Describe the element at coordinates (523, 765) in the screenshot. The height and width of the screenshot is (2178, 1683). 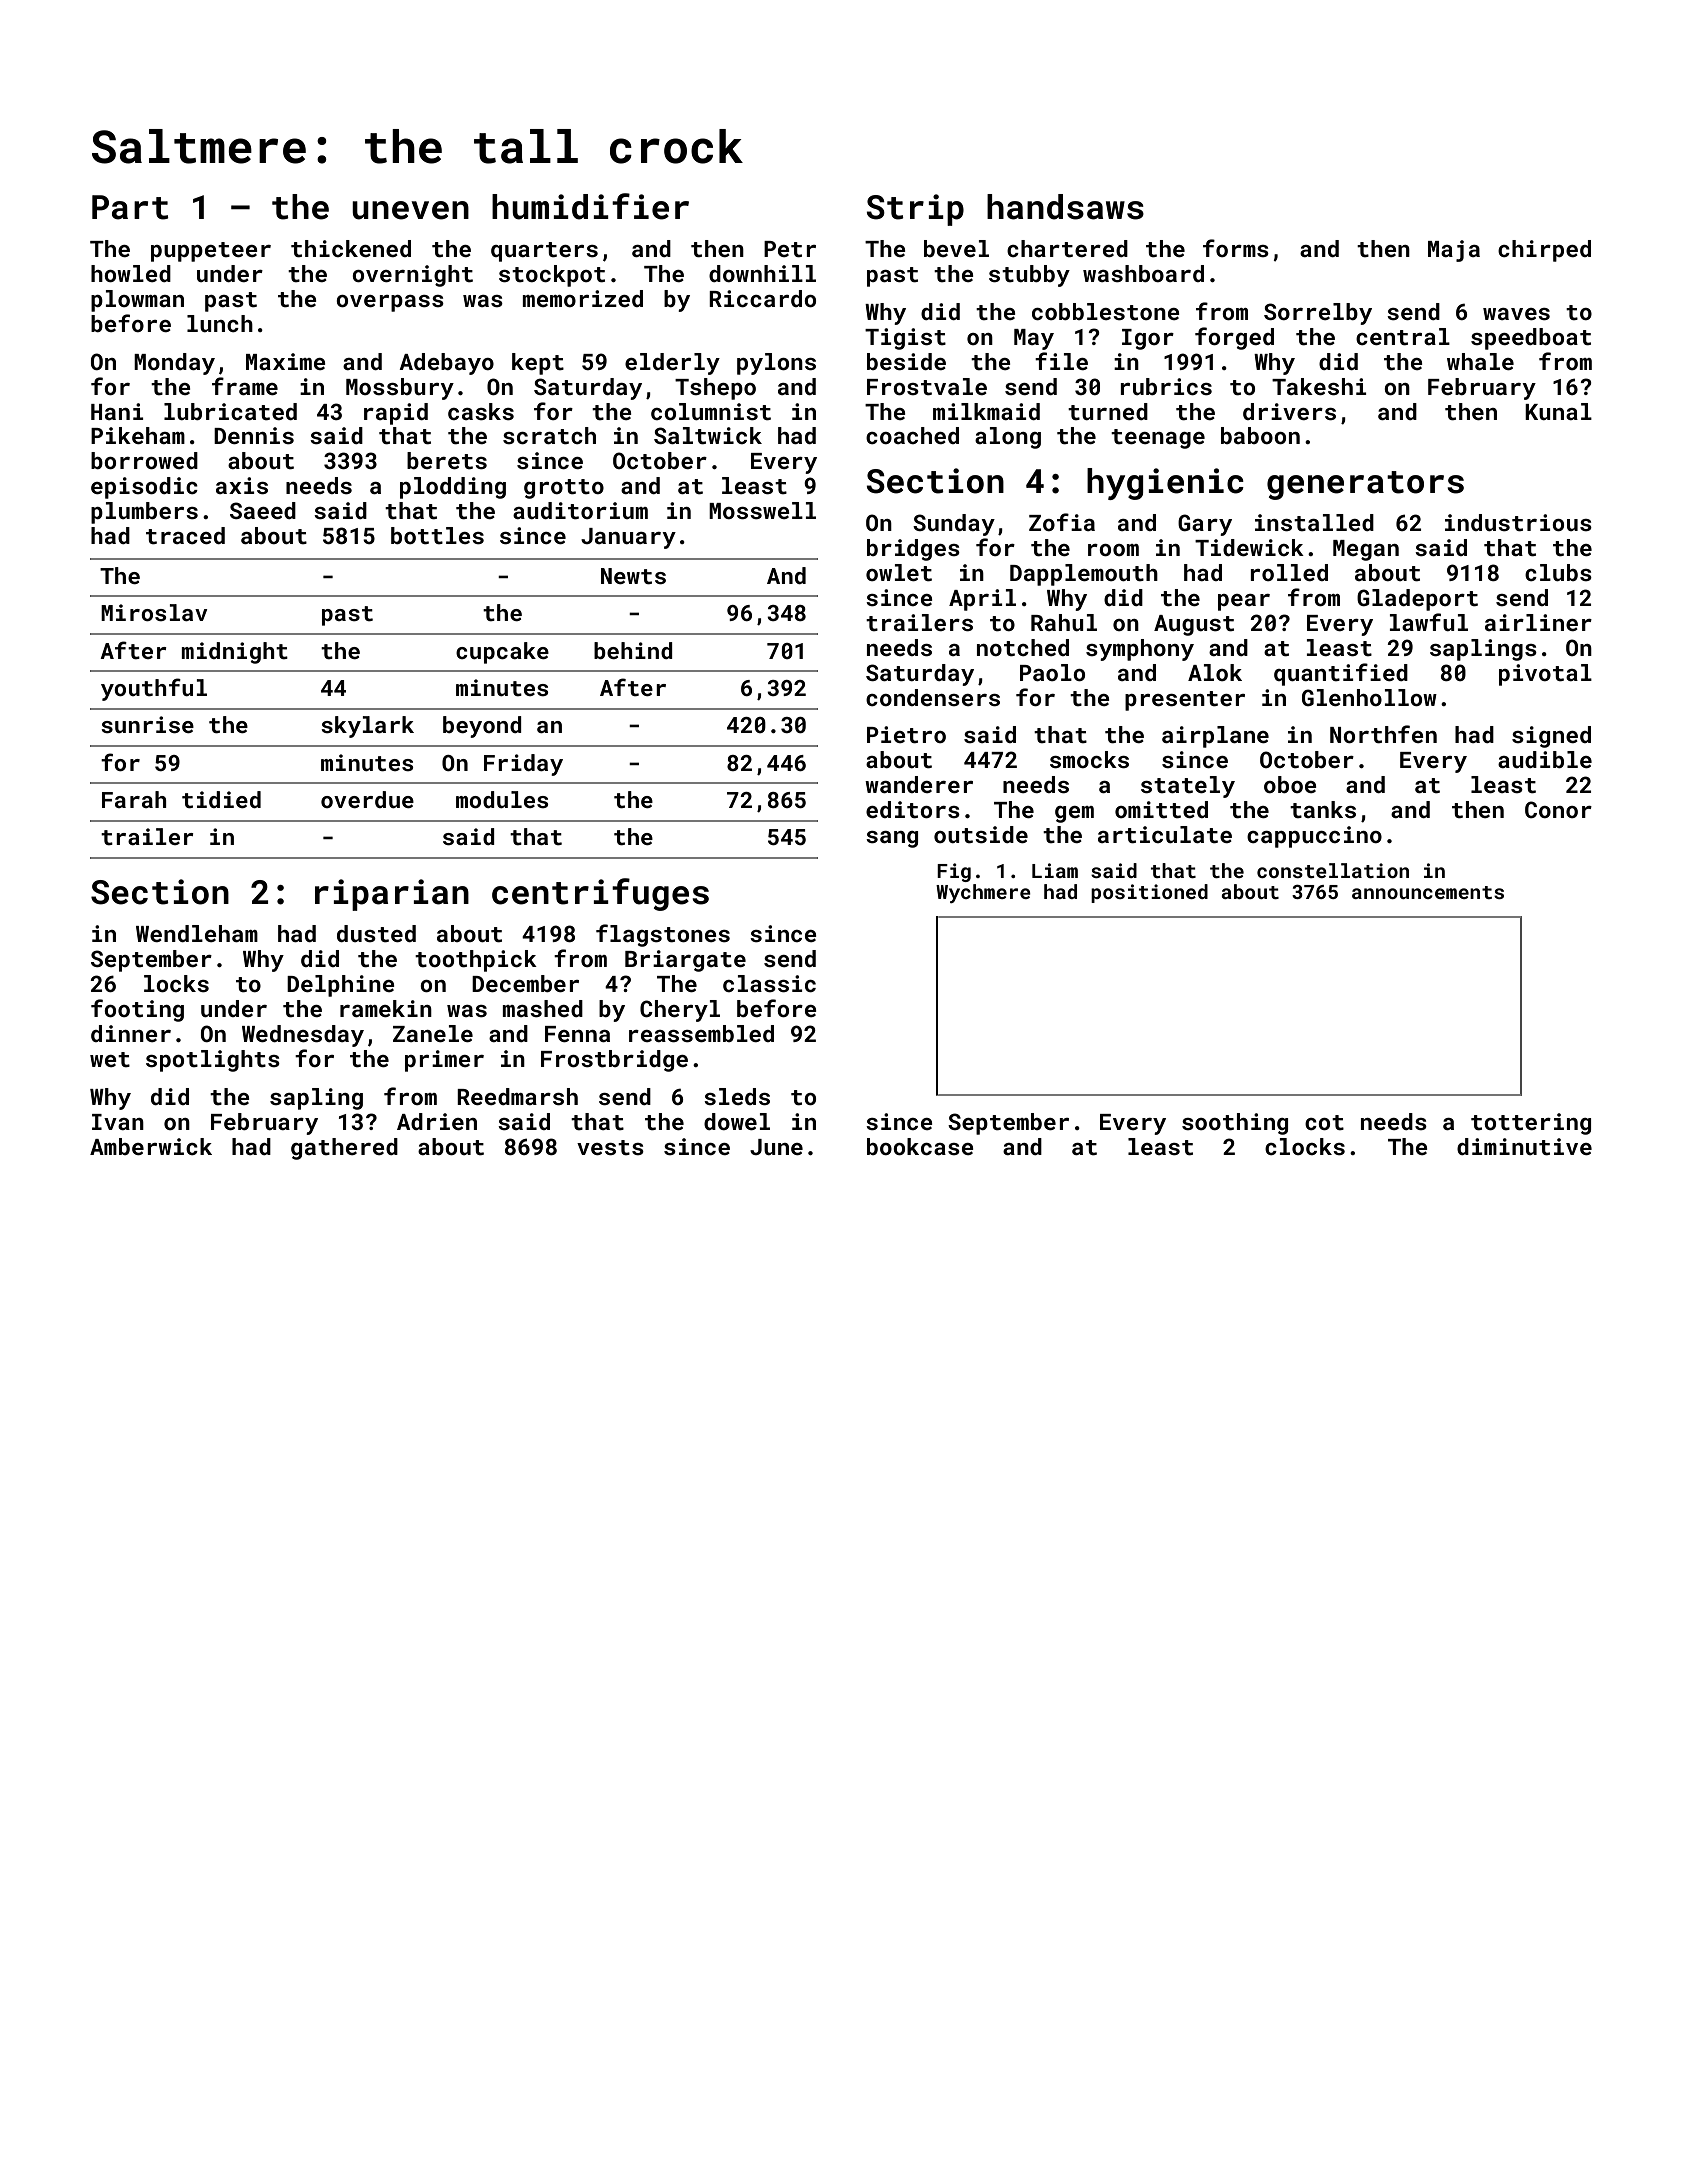
I see `Friday` at that location.
